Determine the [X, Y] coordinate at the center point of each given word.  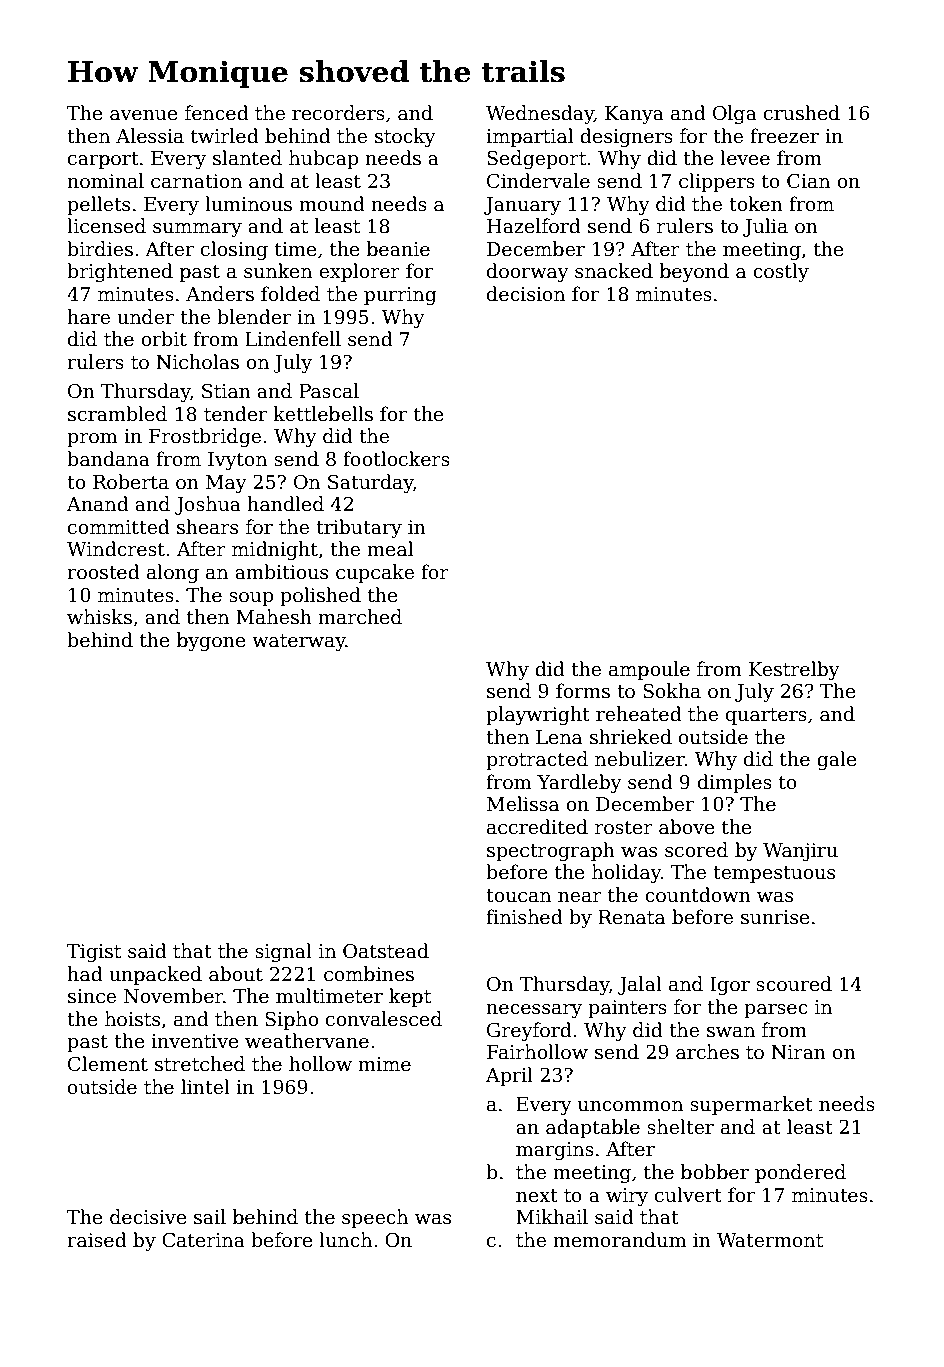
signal [283, 952]
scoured [794, 984]
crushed [802, 113]
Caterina [203, 1240]
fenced [217, 113]
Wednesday [540, 114]
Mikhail [552, 1217]
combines [369, 974]
